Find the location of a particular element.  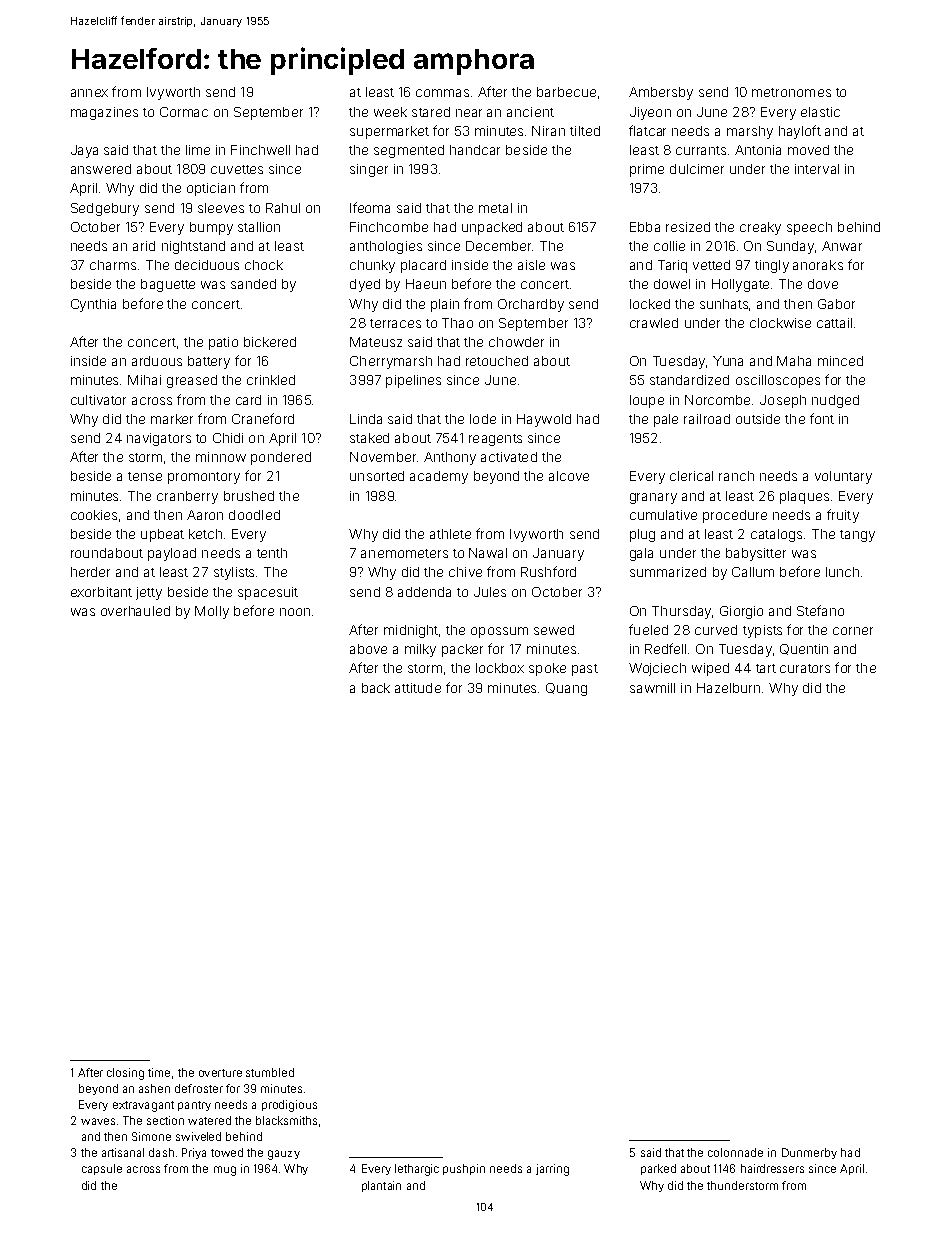

summarized is located at coordinates (668, 572).
